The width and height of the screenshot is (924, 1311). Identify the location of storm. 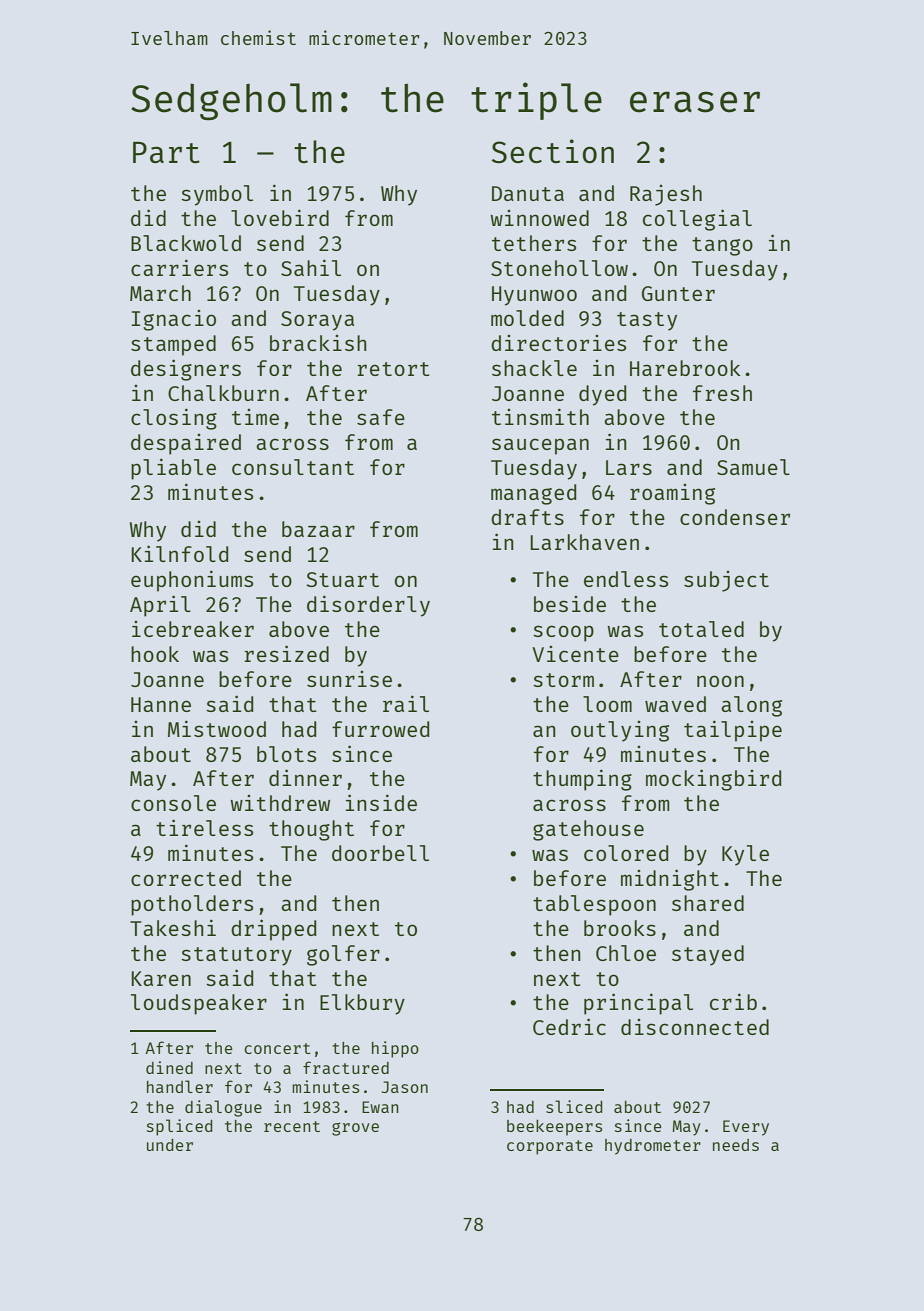
(563, 680).
